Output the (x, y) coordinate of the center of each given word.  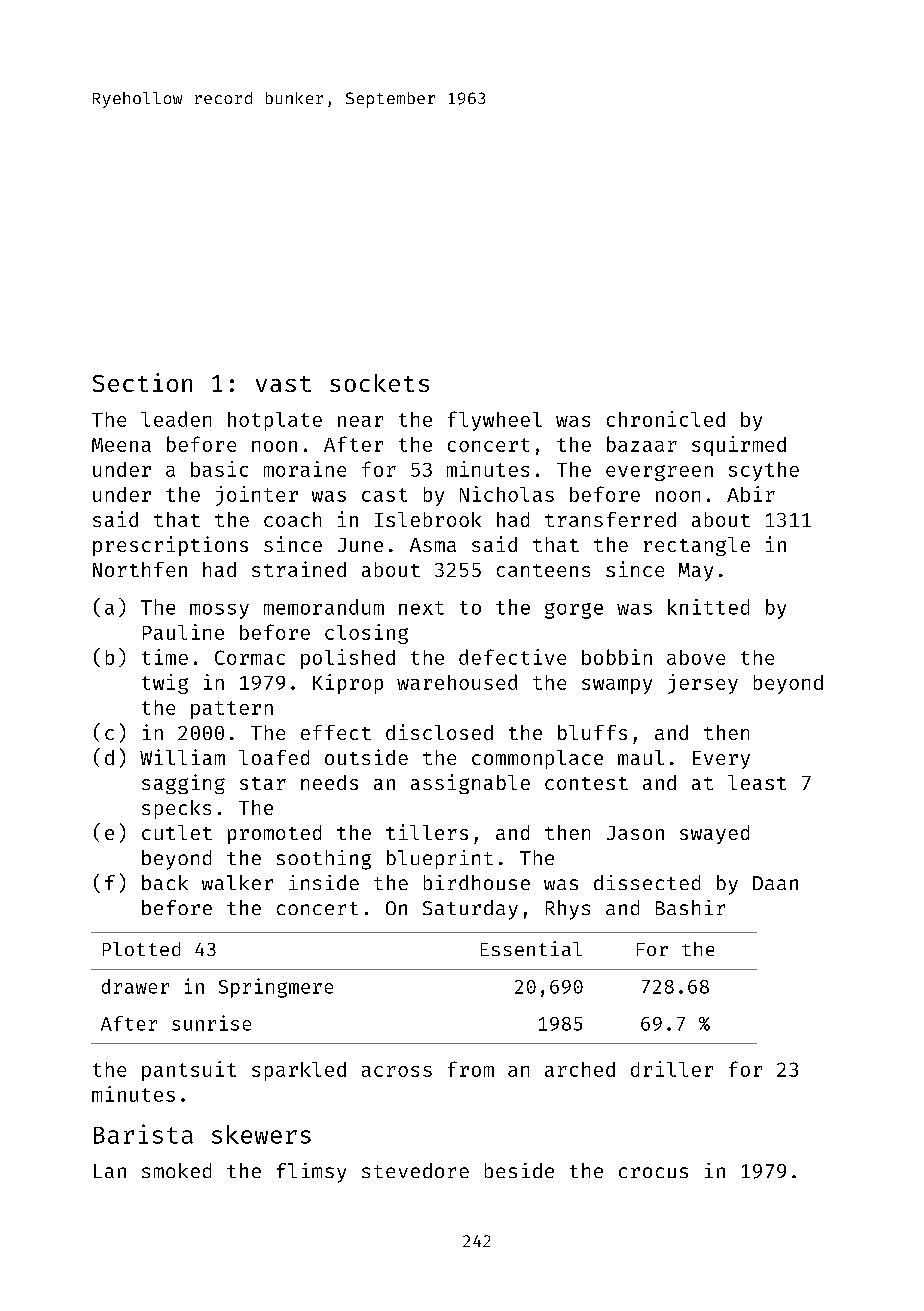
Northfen (140, 569)
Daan (775, 883)
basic (219, 469)
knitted (708, 607)
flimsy (311, 1173)
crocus (653, 1172)
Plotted (141, 949)
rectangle (697, 546)
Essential (531, 948)
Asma (433, 545)
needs (329, 782)
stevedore (415, 1170)
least (757, 782)
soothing (324, 860)
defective (512, 657)
